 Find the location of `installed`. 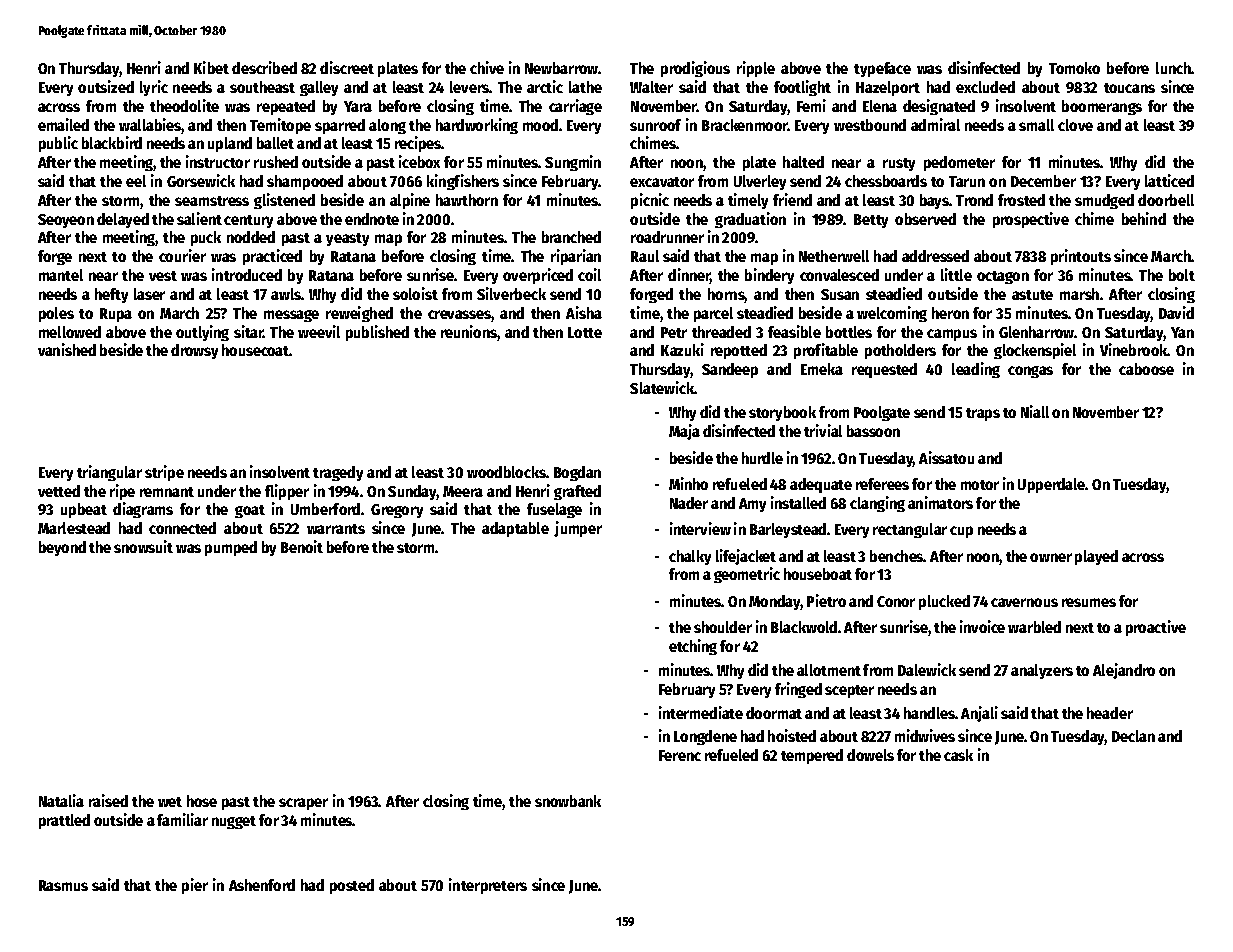

installed is located at coordinates (798, 502).
